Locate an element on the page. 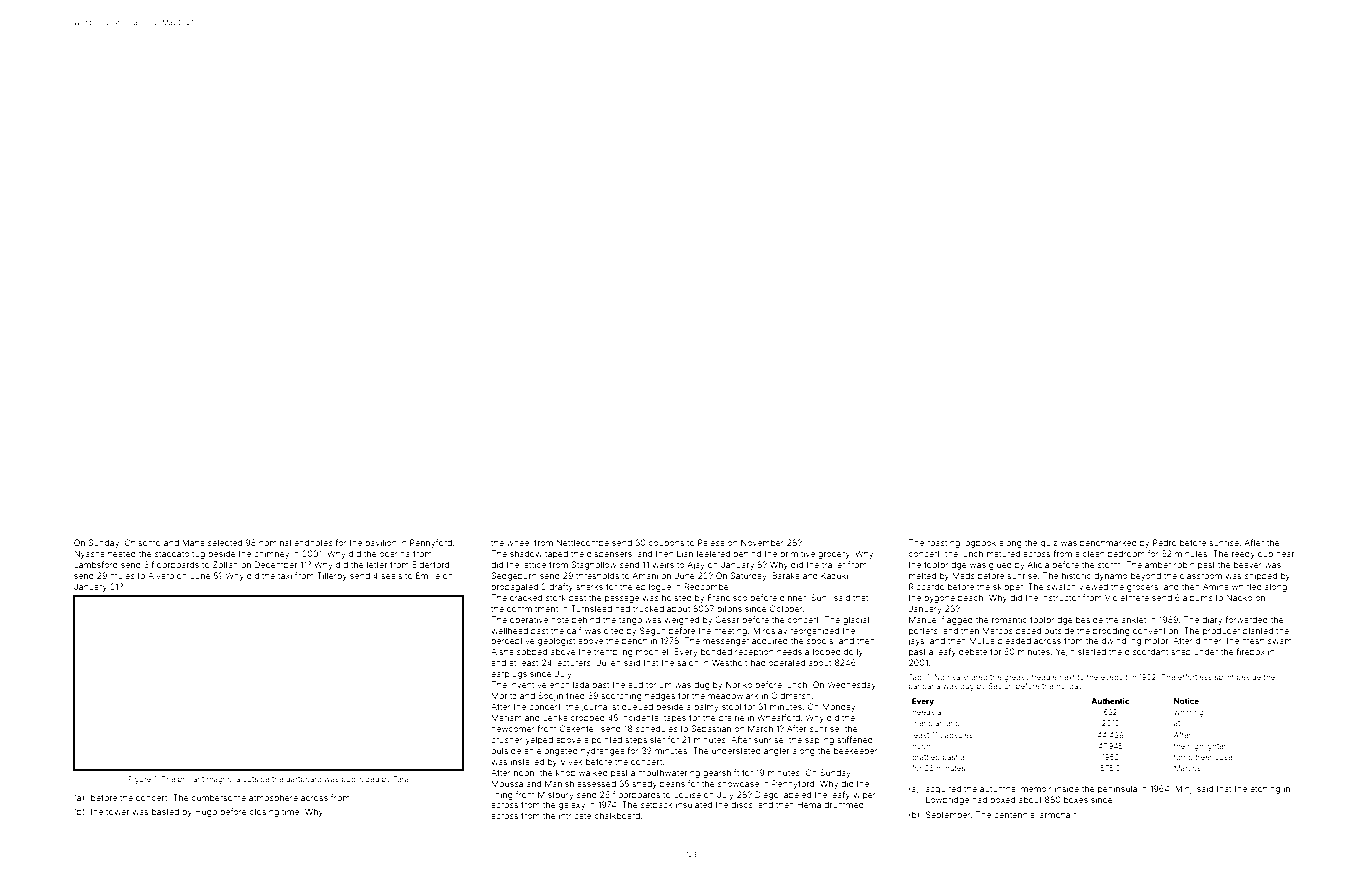  Hugo is located at coordinates (206, 813).
